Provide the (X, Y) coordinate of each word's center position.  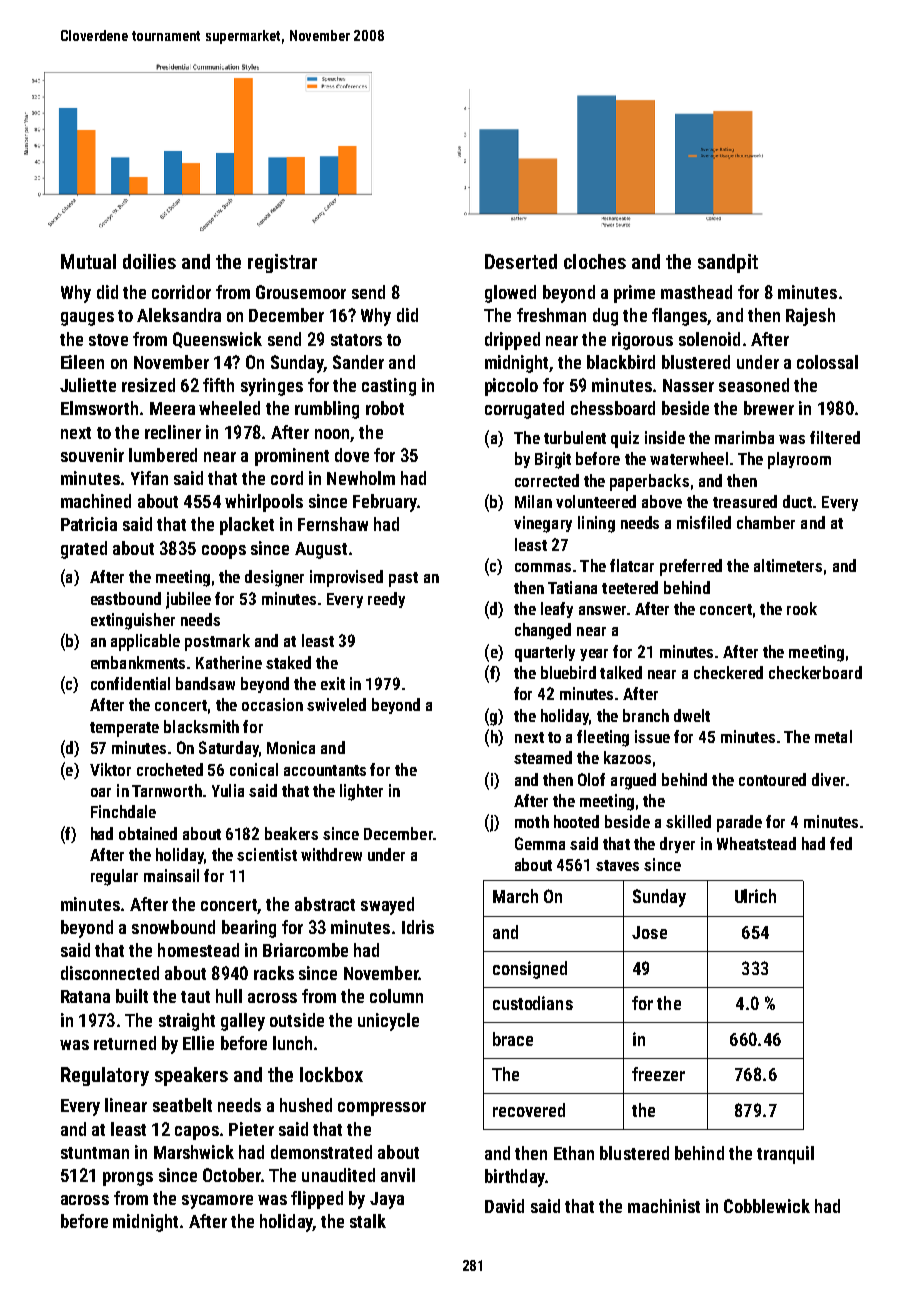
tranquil (785, 1155)
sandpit (728, 263)
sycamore (217, 1202)
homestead (198, 950)
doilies (149, 261)
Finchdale (123, 811)
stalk (368, 1221)
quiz (625, 439)
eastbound (126, 598)
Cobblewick (767, 1206)
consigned (530, 970)
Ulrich (755, 896)
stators (356, 340)
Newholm (361, 478)
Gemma (540, 843)
